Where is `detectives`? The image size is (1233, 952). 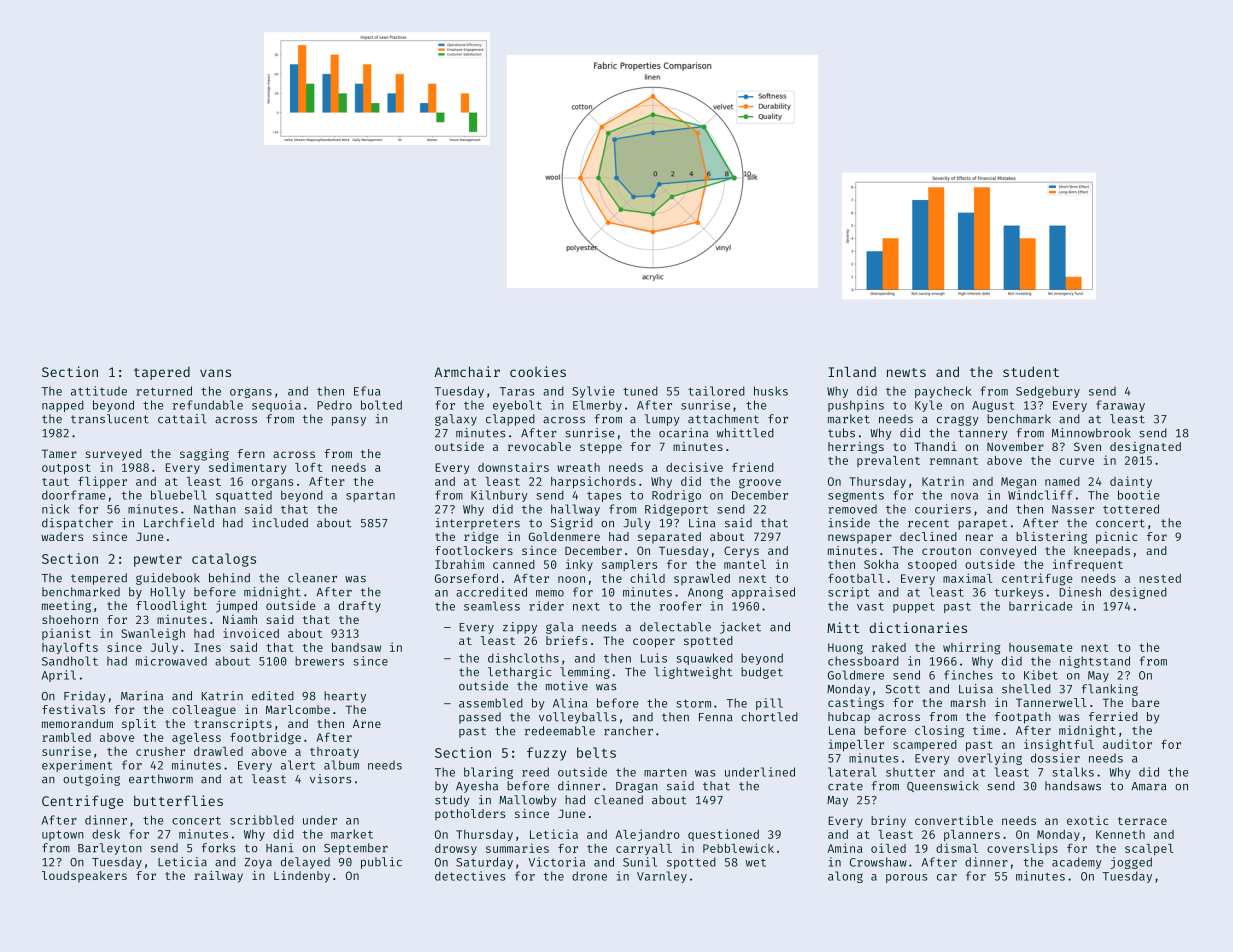 detectives is located at coordinates (470, 876).
